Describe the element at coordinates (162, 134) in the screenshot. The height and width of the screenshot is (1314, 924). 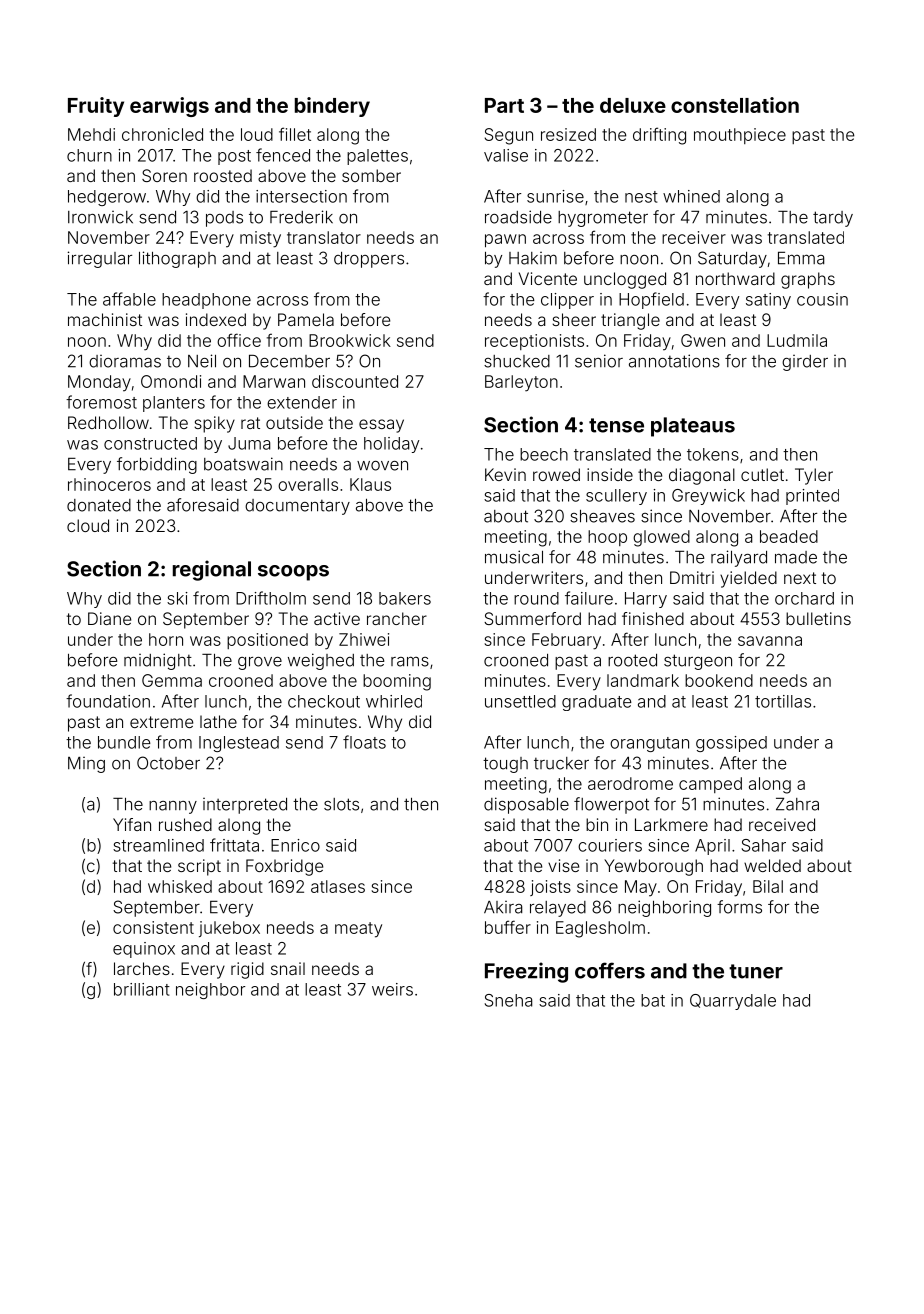
I see `chronicled` at that location.
